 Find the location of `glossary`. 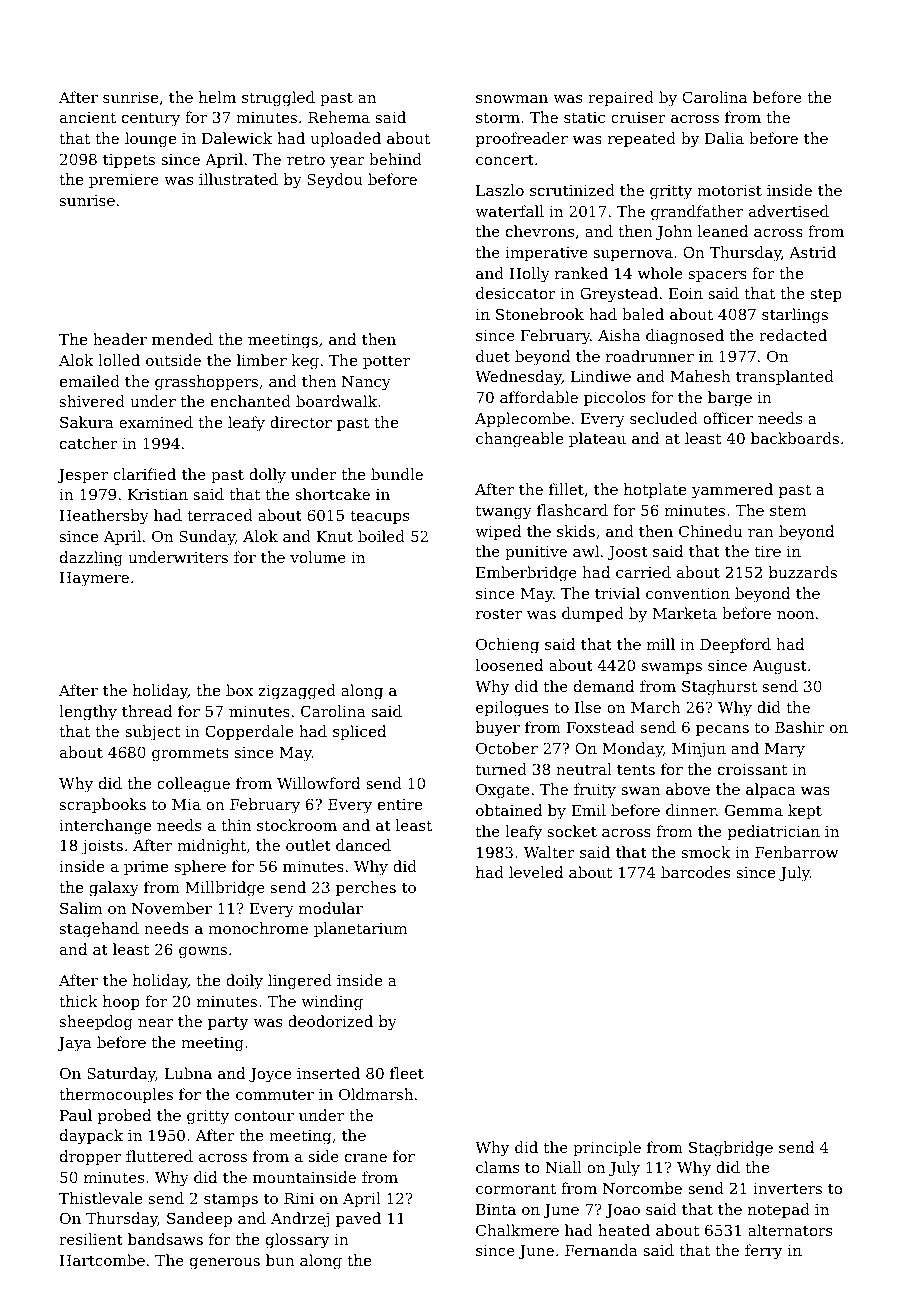

glossary is located at coordinates (297, 1241).
